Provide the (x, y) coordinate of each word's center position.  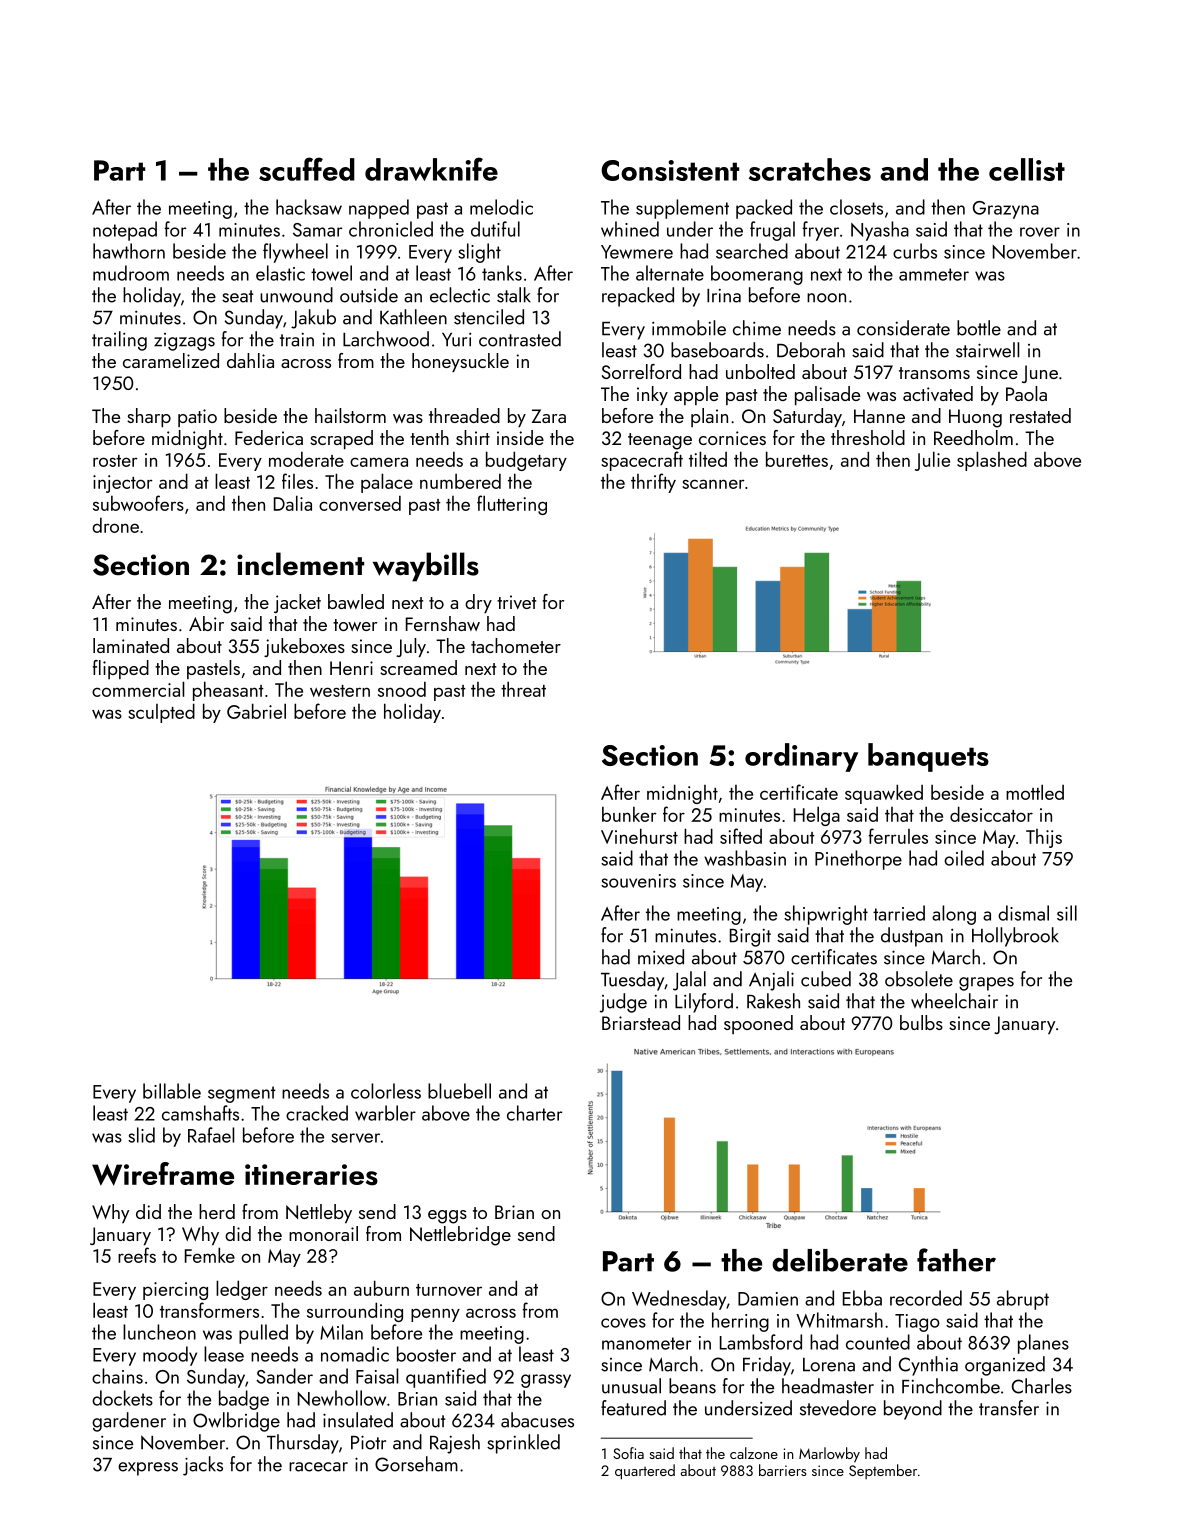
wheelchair (954, 1001)
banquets (928, 757)
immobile (689, 328)
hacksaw (309, 207)
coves (623, 1323)
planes (1043, 1344)
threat (523, 689)
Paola (1026, 393)
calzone (754, 1453)
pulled (263, 1334)
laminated (131, 645)
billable (172, 1091)
